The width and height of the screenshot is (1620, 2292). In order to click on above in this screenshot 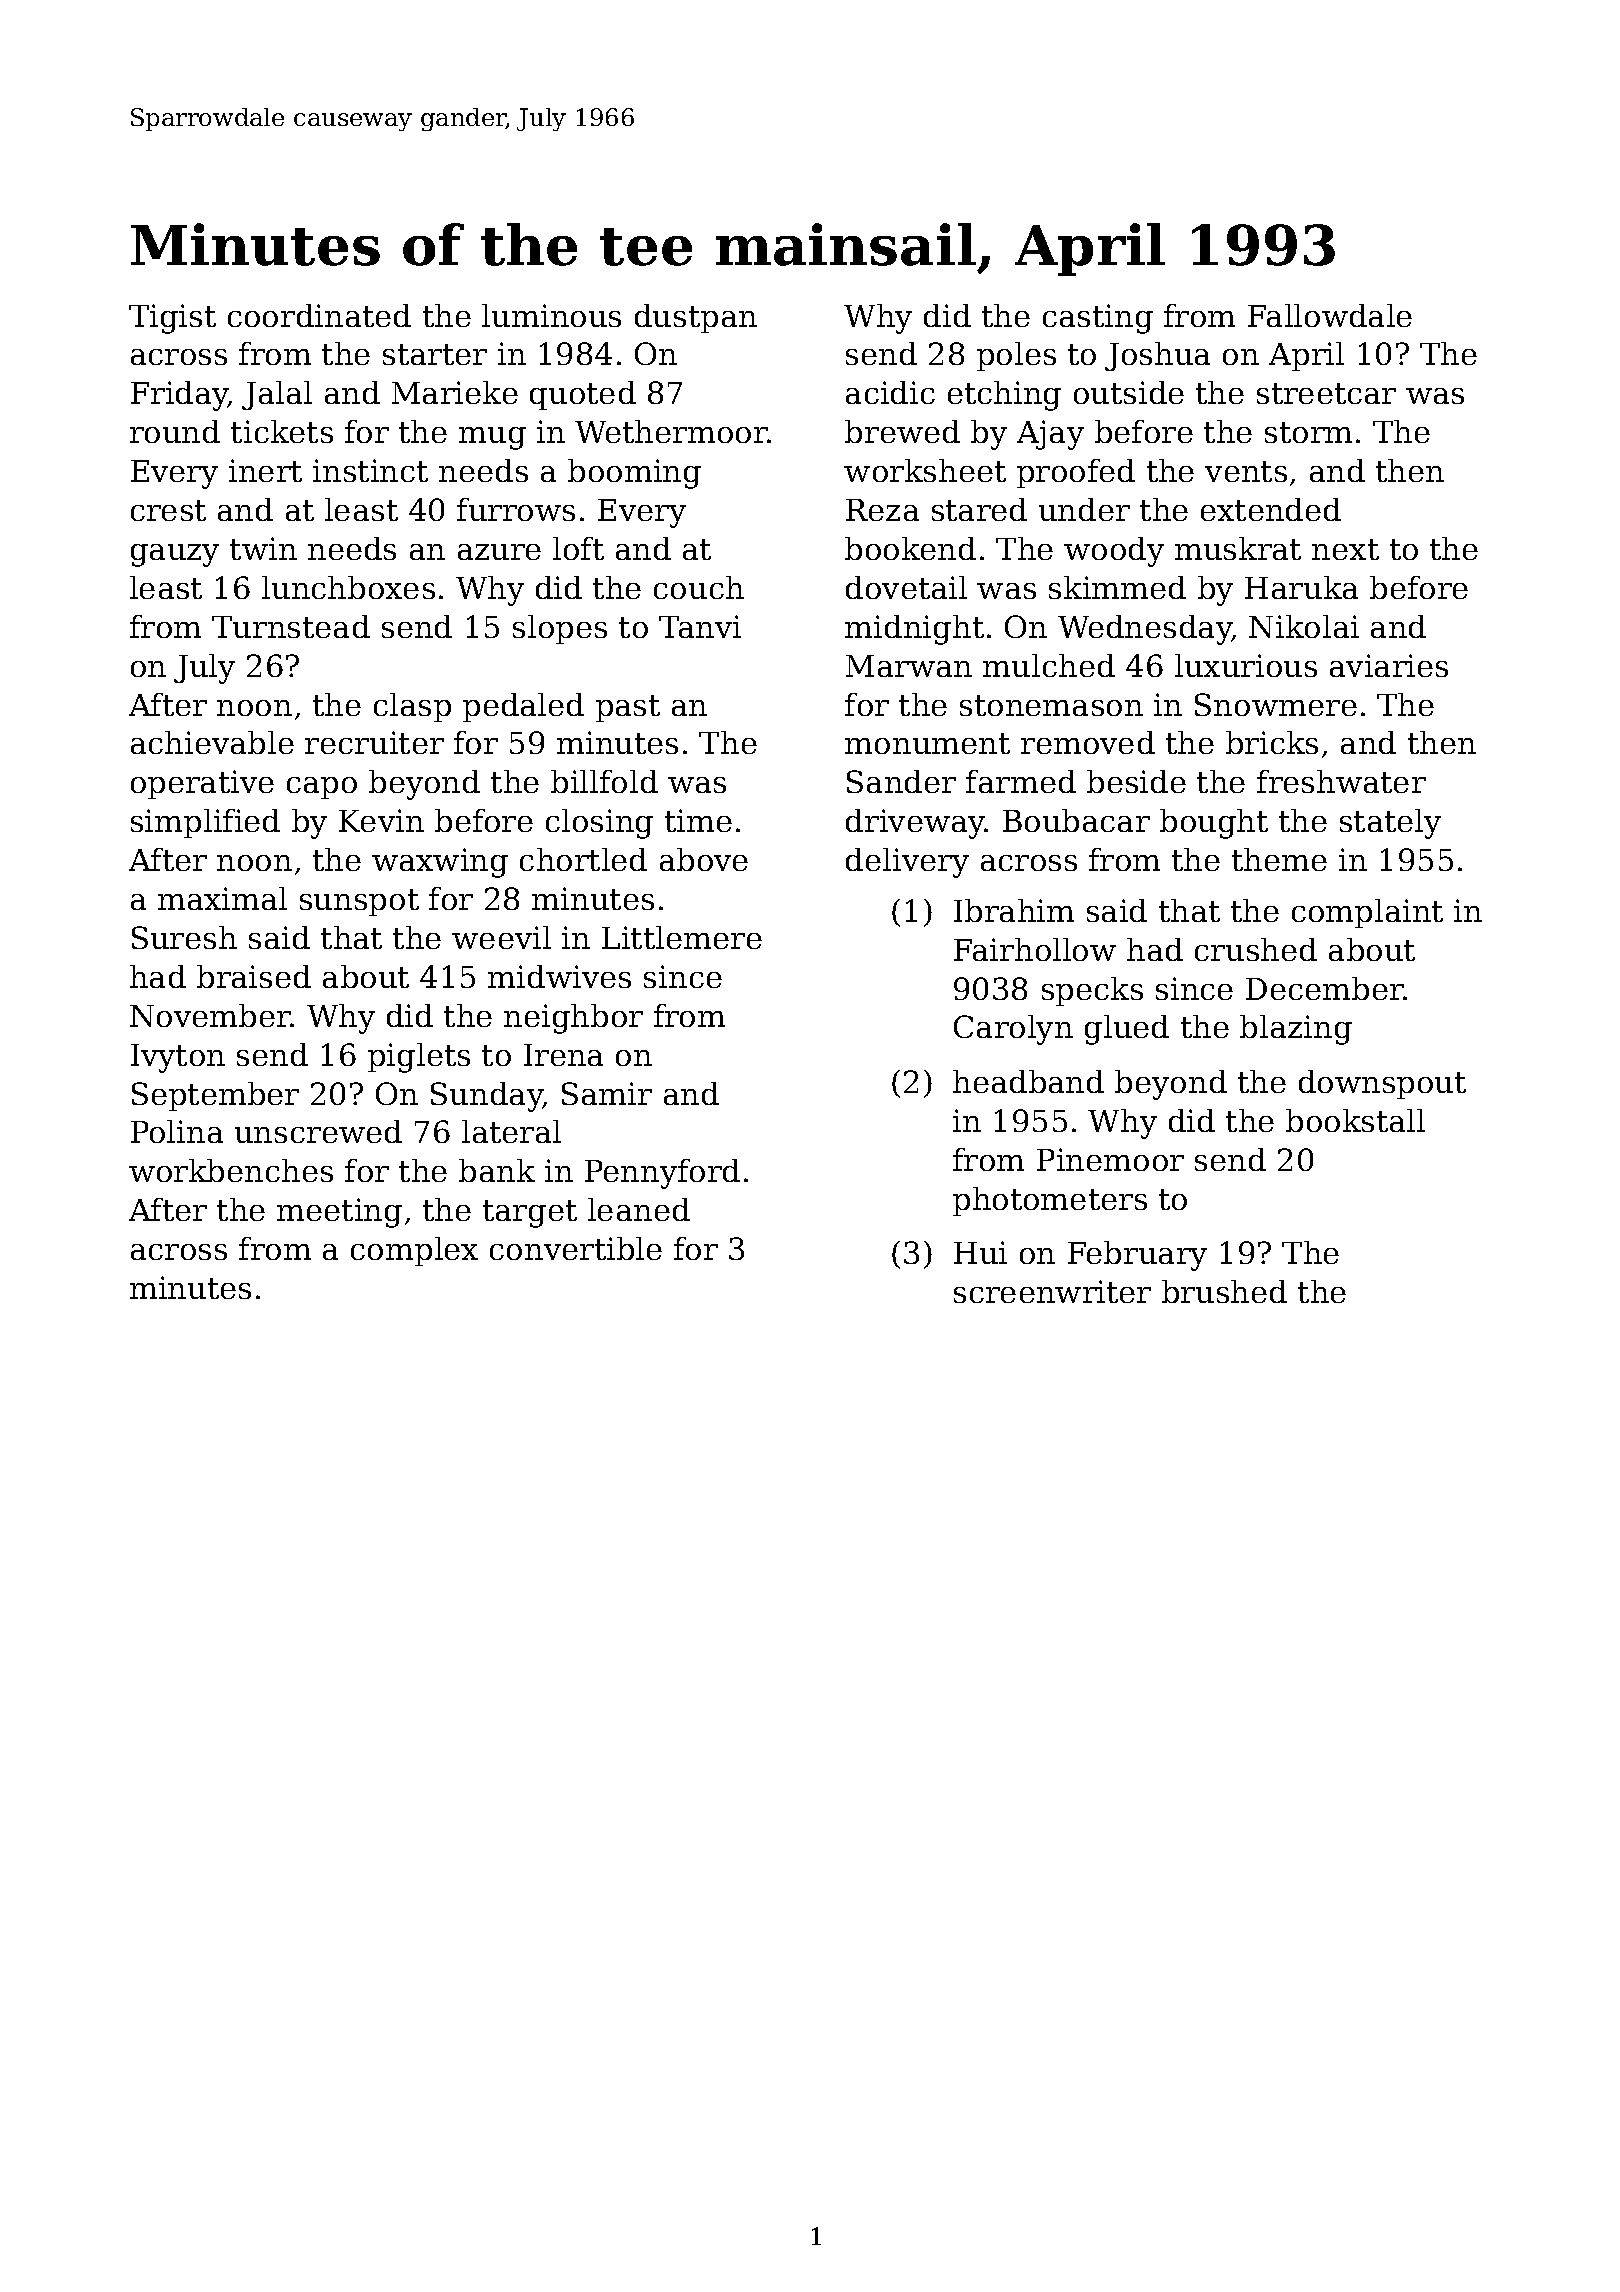, I will do `click(704, 859)`.
